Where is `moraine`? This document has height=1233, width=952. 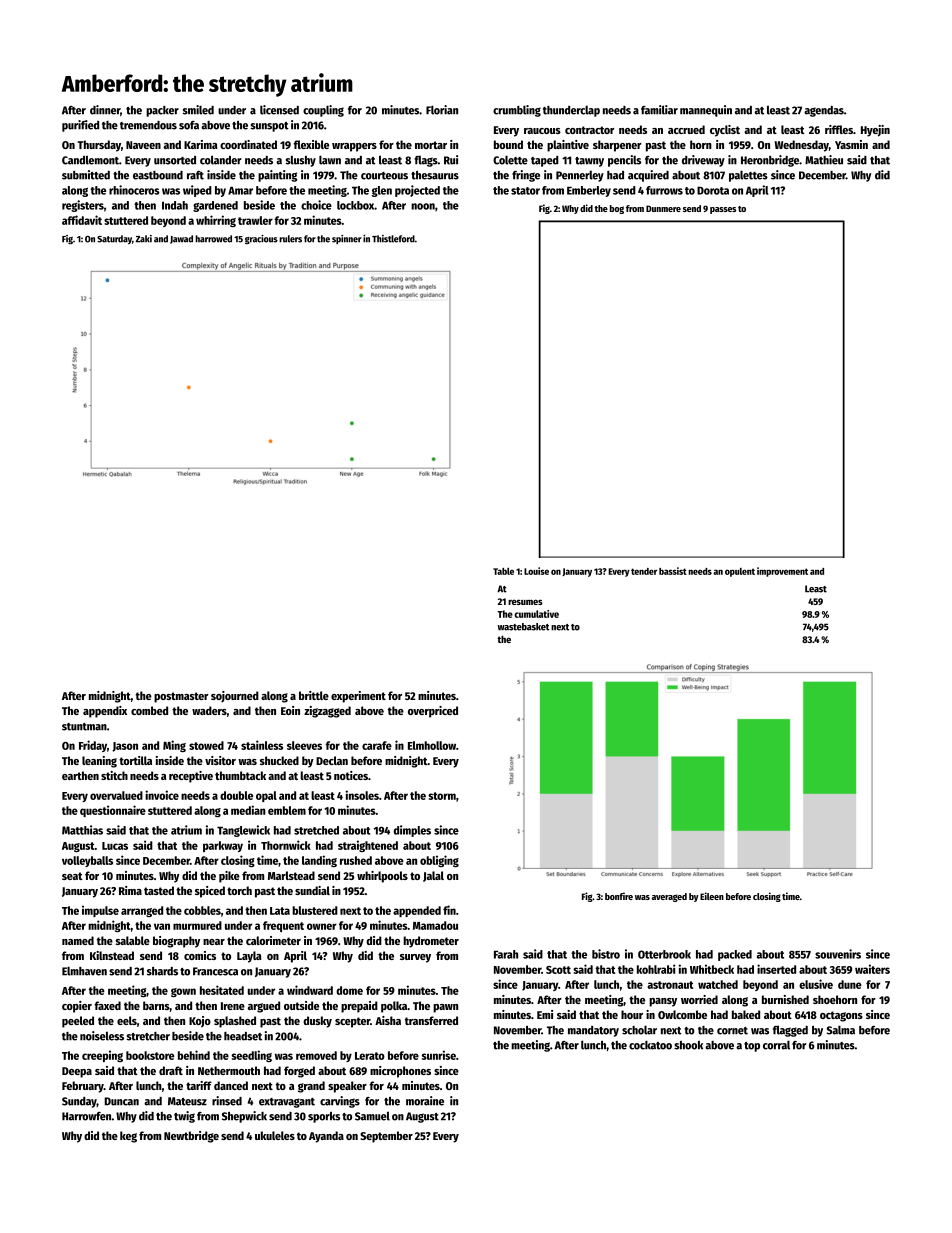
moraine is located at coordinates (425, 1101).
